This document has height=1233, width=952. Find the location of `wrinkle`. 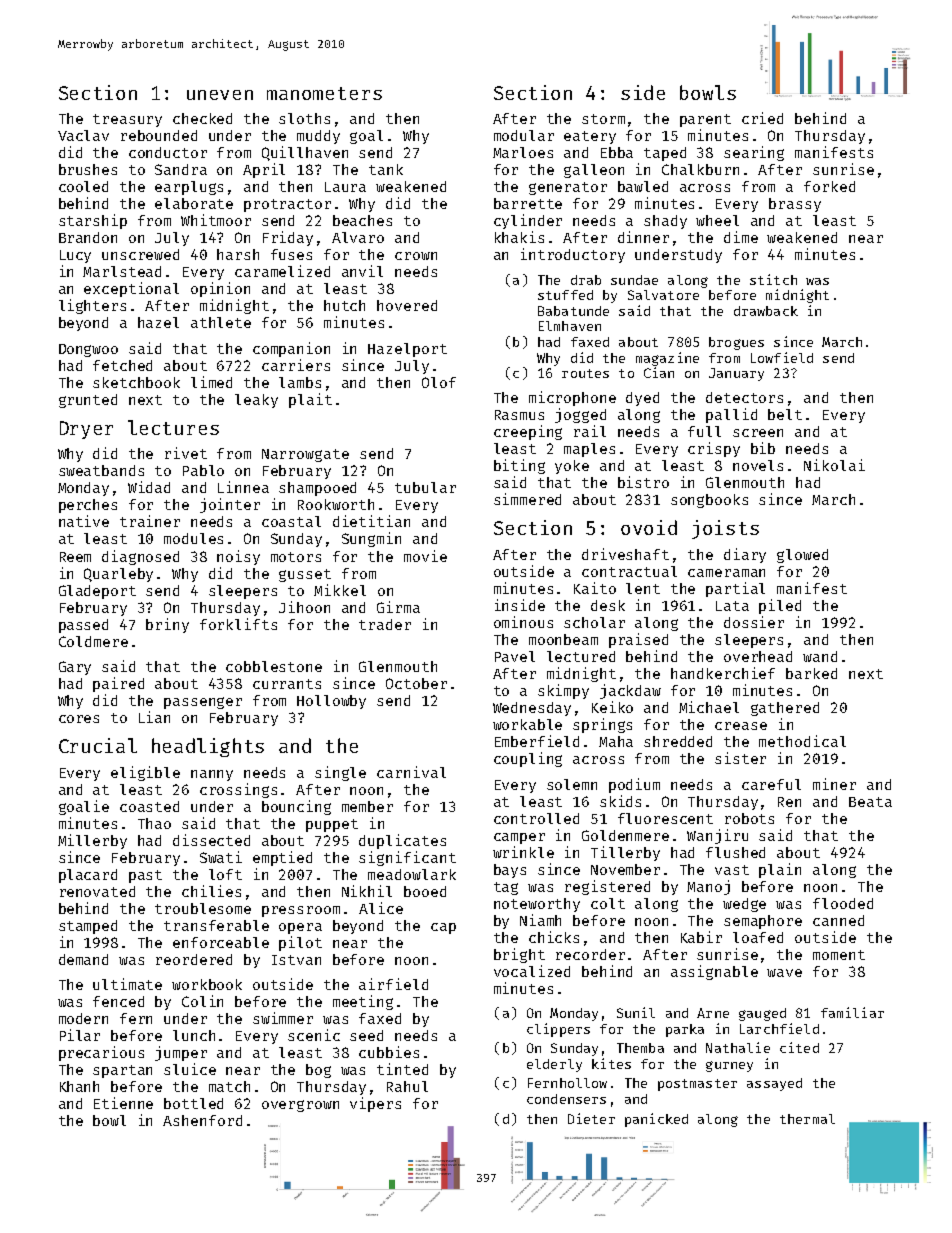

wrinkle is located at coordinates (523, 852).
